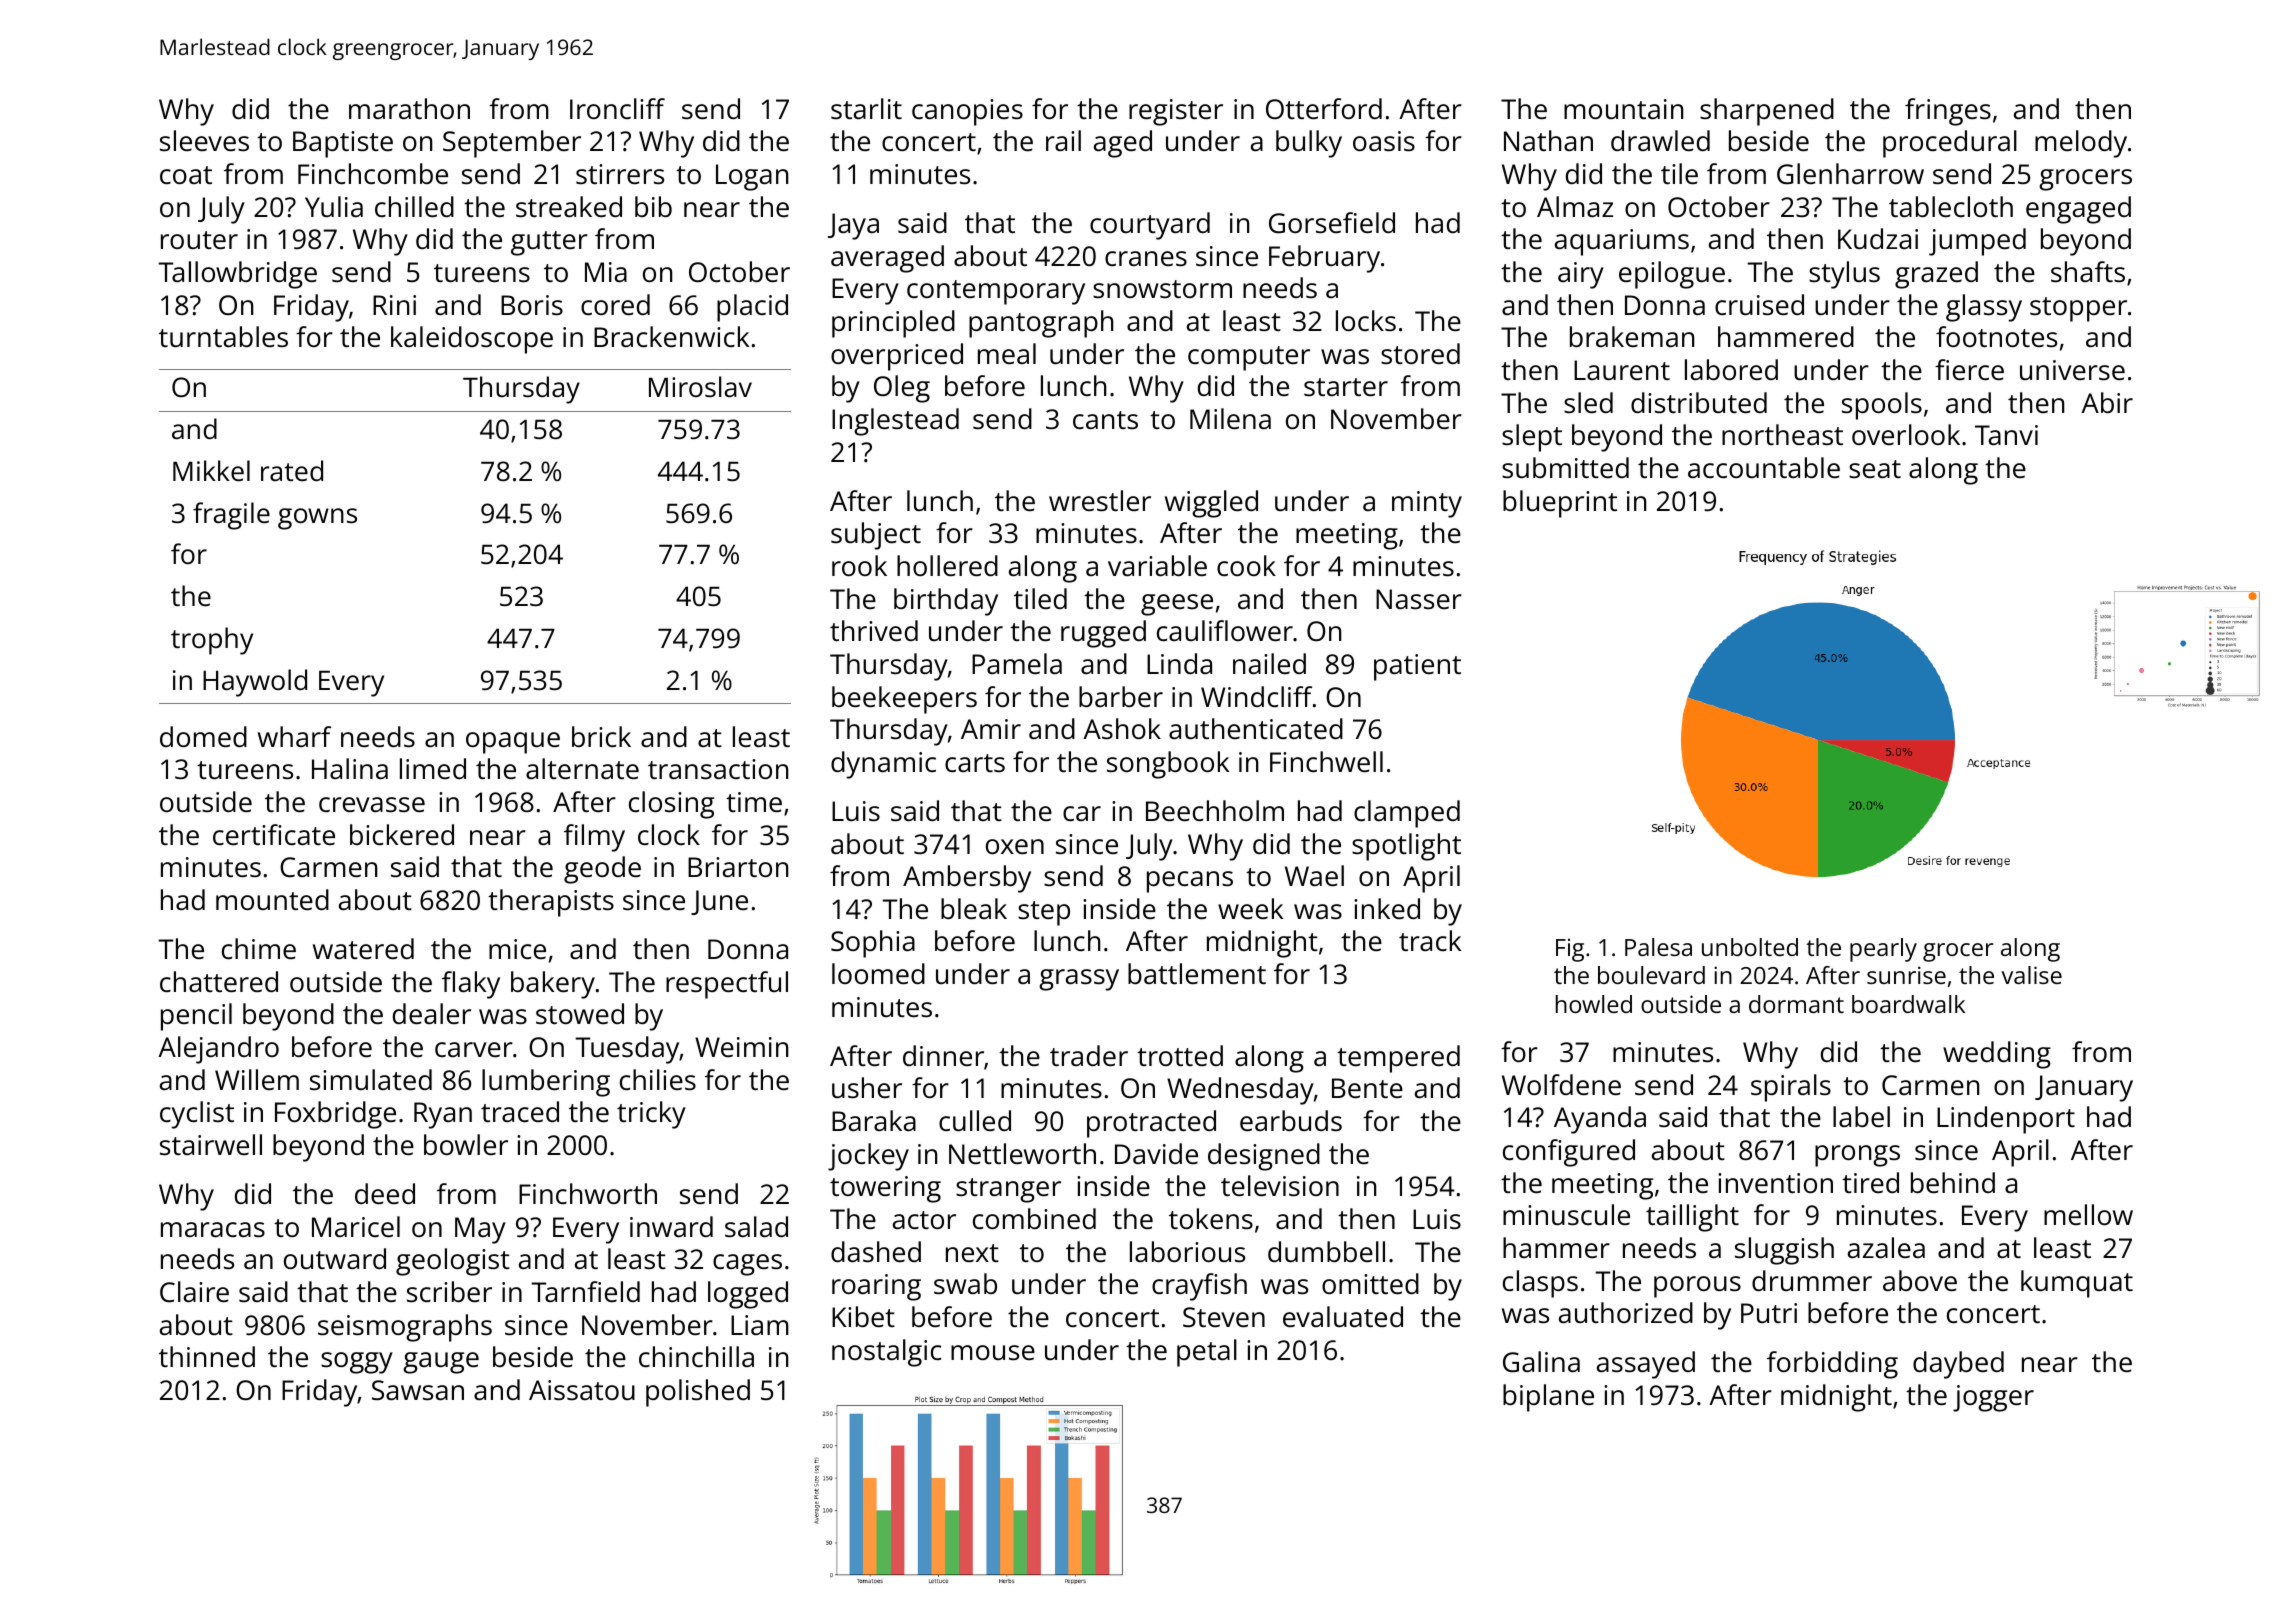 The height and width of the screenshot is (1620, 2292). I want to click on trophy, so click(212, 641).
